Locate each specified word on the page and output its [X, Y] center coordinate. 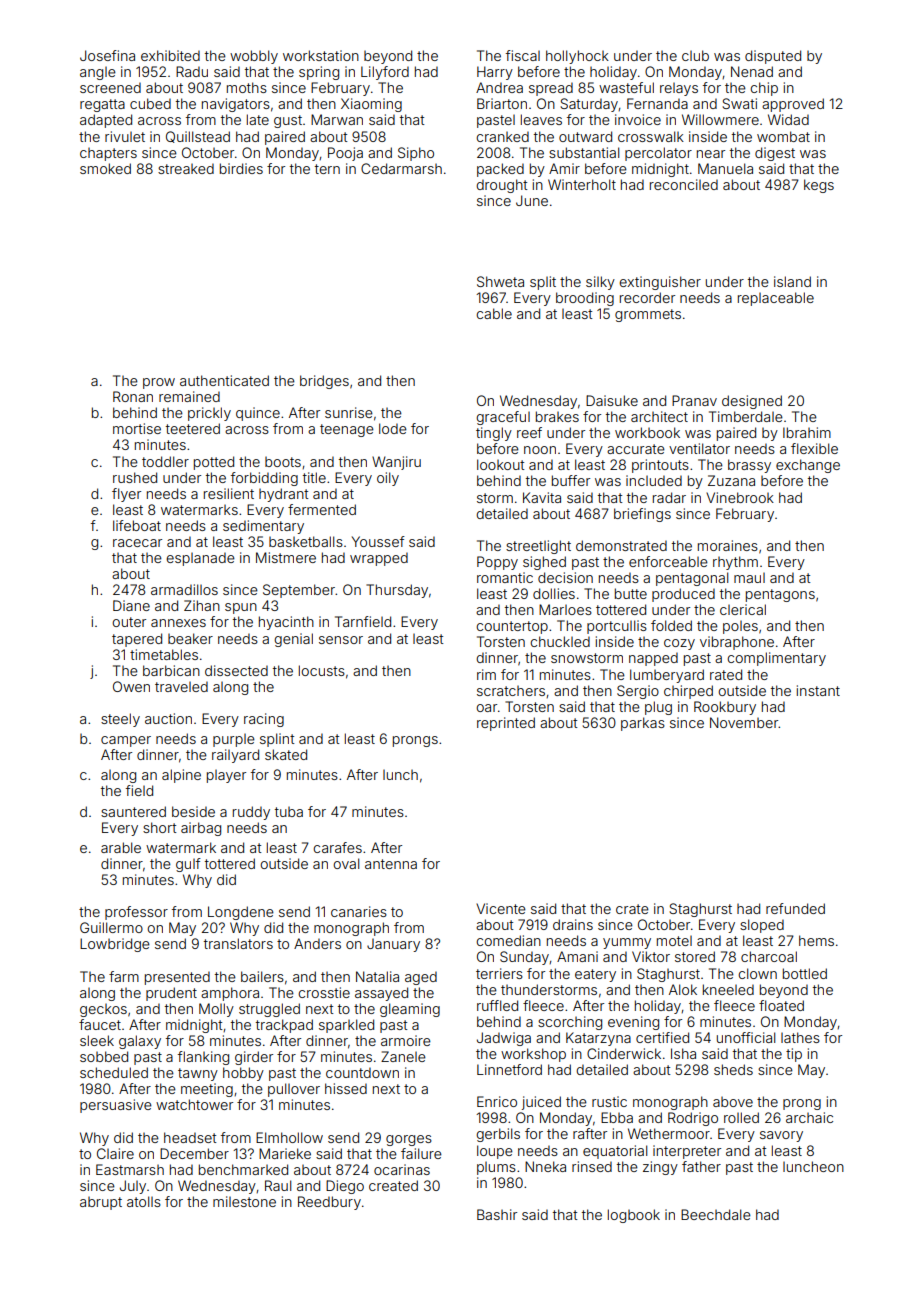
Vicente [501, 908]
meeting [207, 1090]
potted [214, 463]
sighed [544, 563]
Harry [495, 73]
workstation [321, 55]
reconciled [684, 184]
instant [818, 690]
